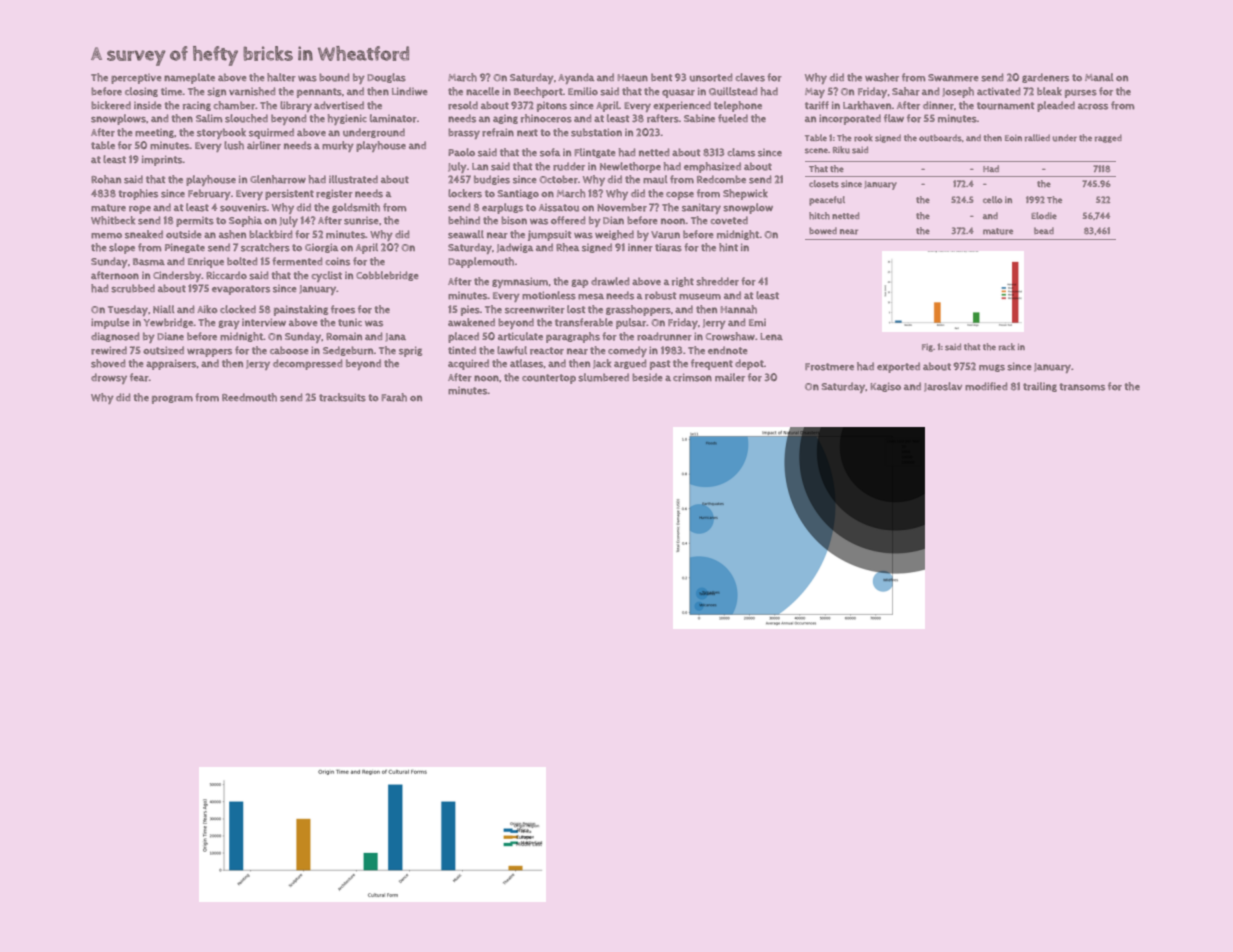 The width and height of the screenshot is (1233, 952). Describe the element at coordinates (750, 77) in the screenshot. I see `claves` at that location.
